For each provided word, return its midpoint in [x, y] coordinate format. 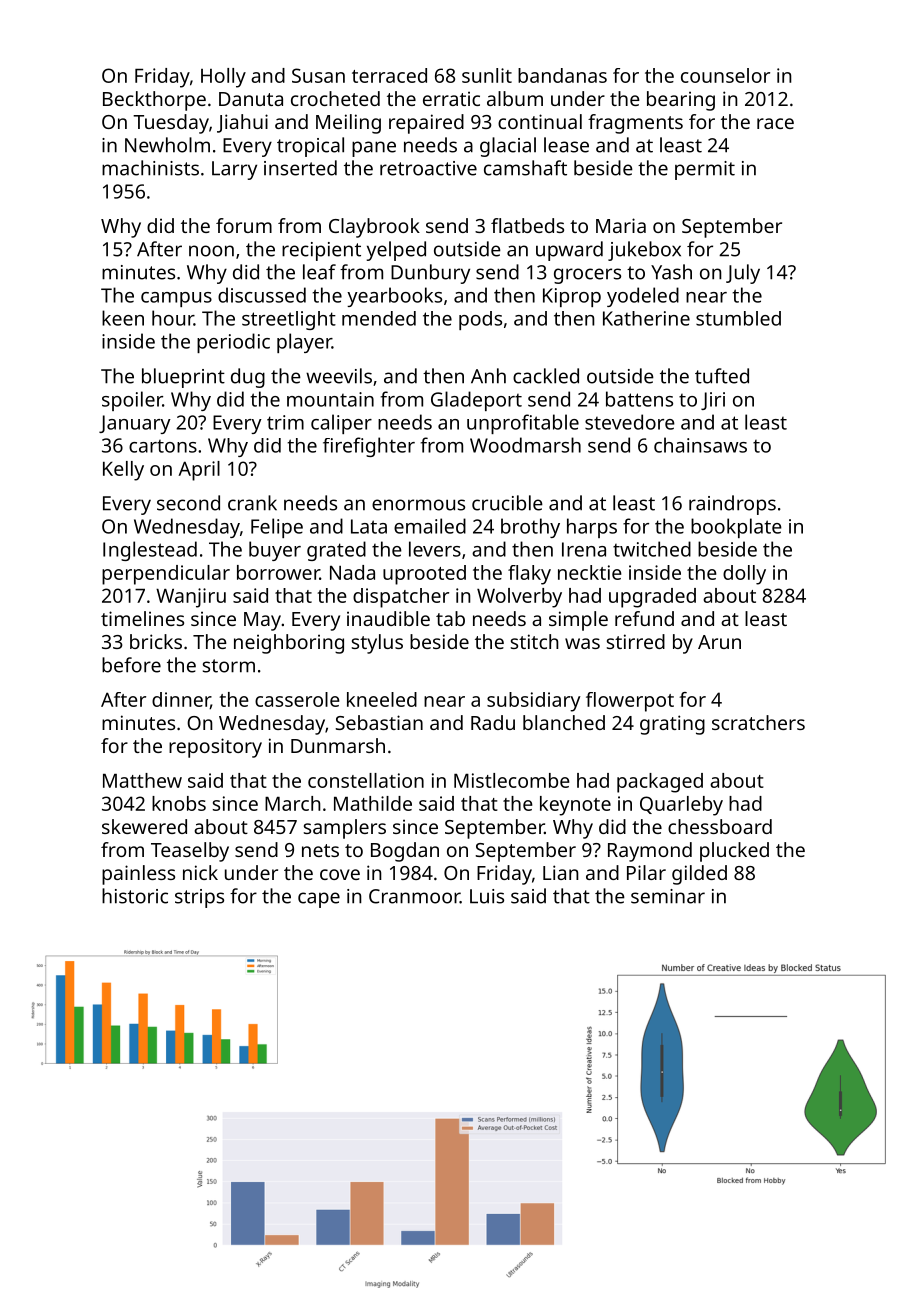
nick [200, 872]
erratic [451, 98]
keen [123, 318]
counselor [725, 75]
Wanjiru [191, 598]
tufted [722, 376]
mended [379, 318]
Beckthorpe [154, 101]
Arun [719, 642]
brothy [530, 528]
